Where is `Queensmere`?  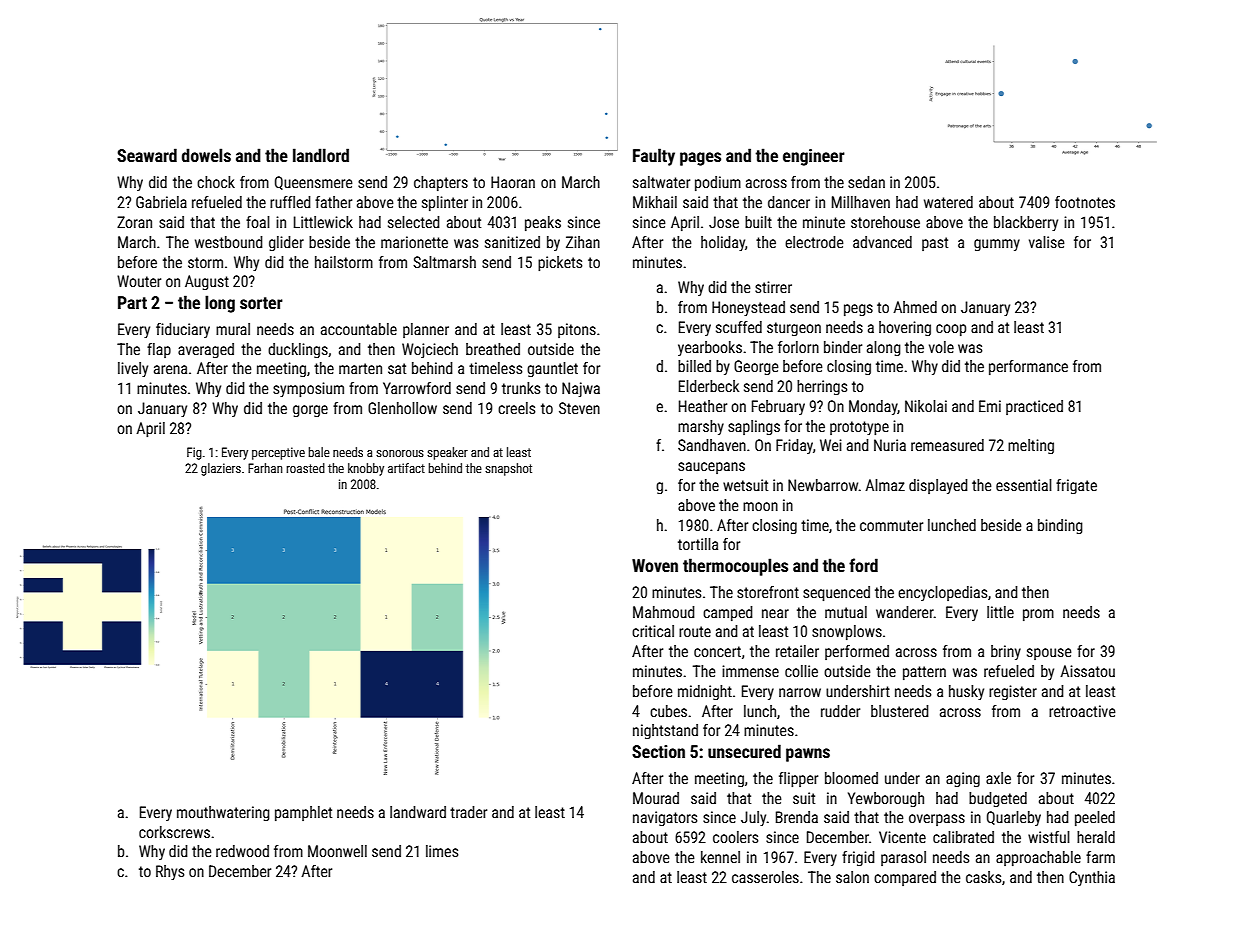
Queensmere is located at coordinates (314, 183).
